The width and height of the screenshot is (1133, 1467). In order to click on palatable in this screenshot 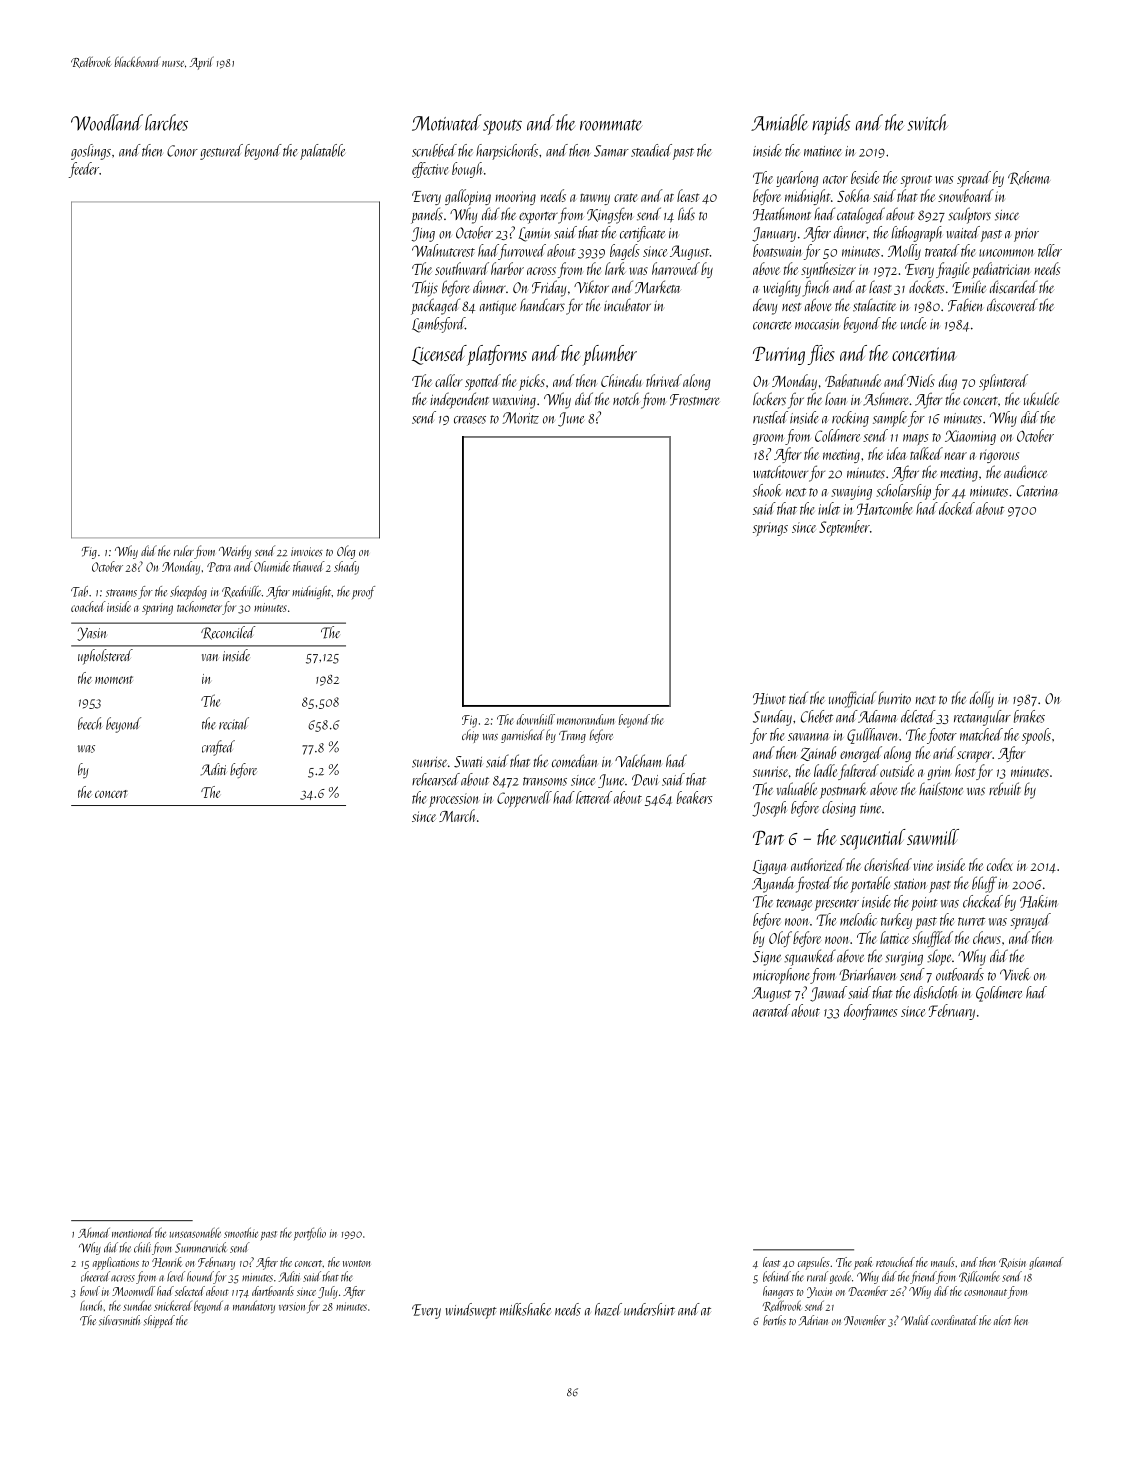, I will do `click(322, 152)`.
